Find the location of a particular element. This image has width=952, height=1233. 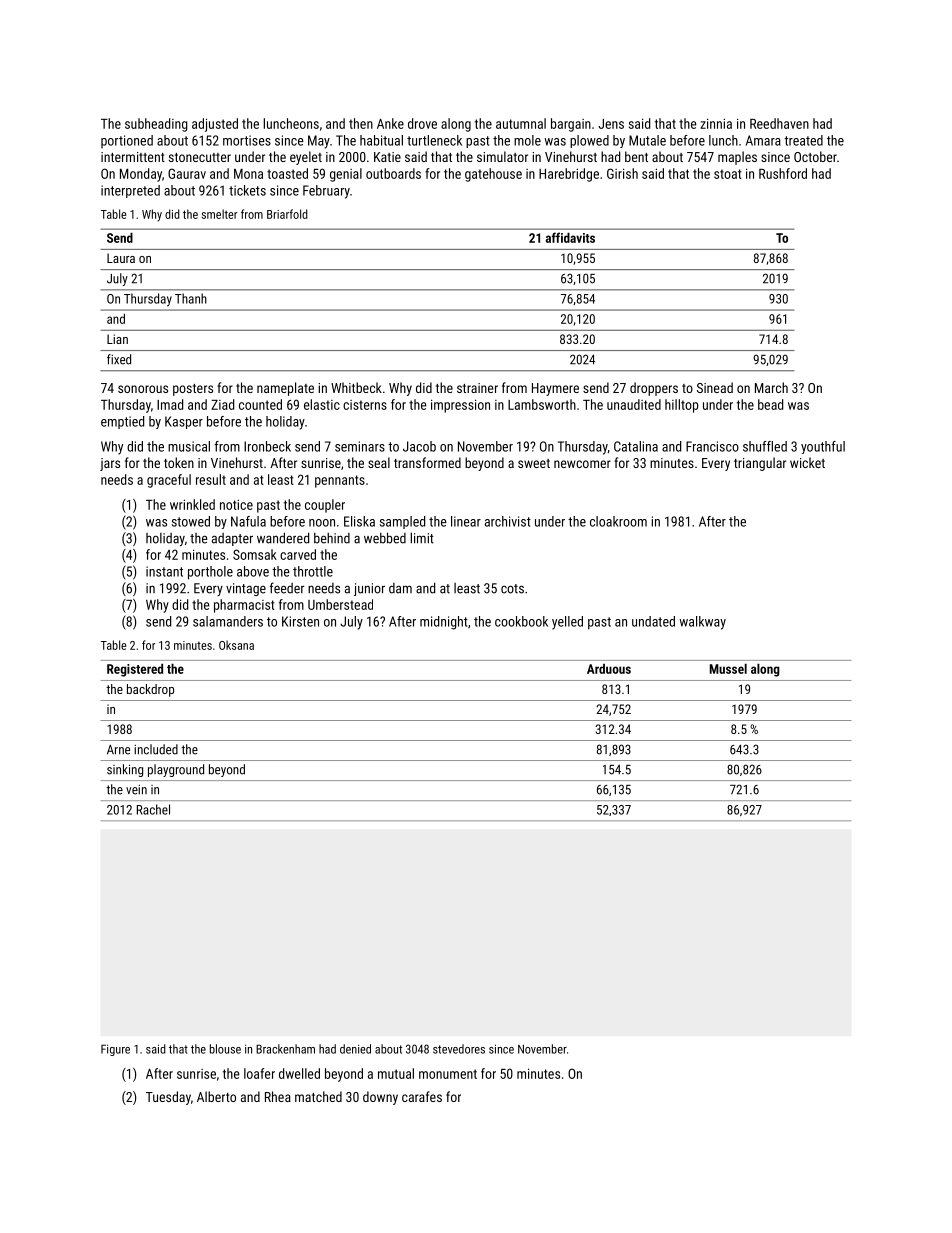

tickets is located at coordinates (247, 190).
